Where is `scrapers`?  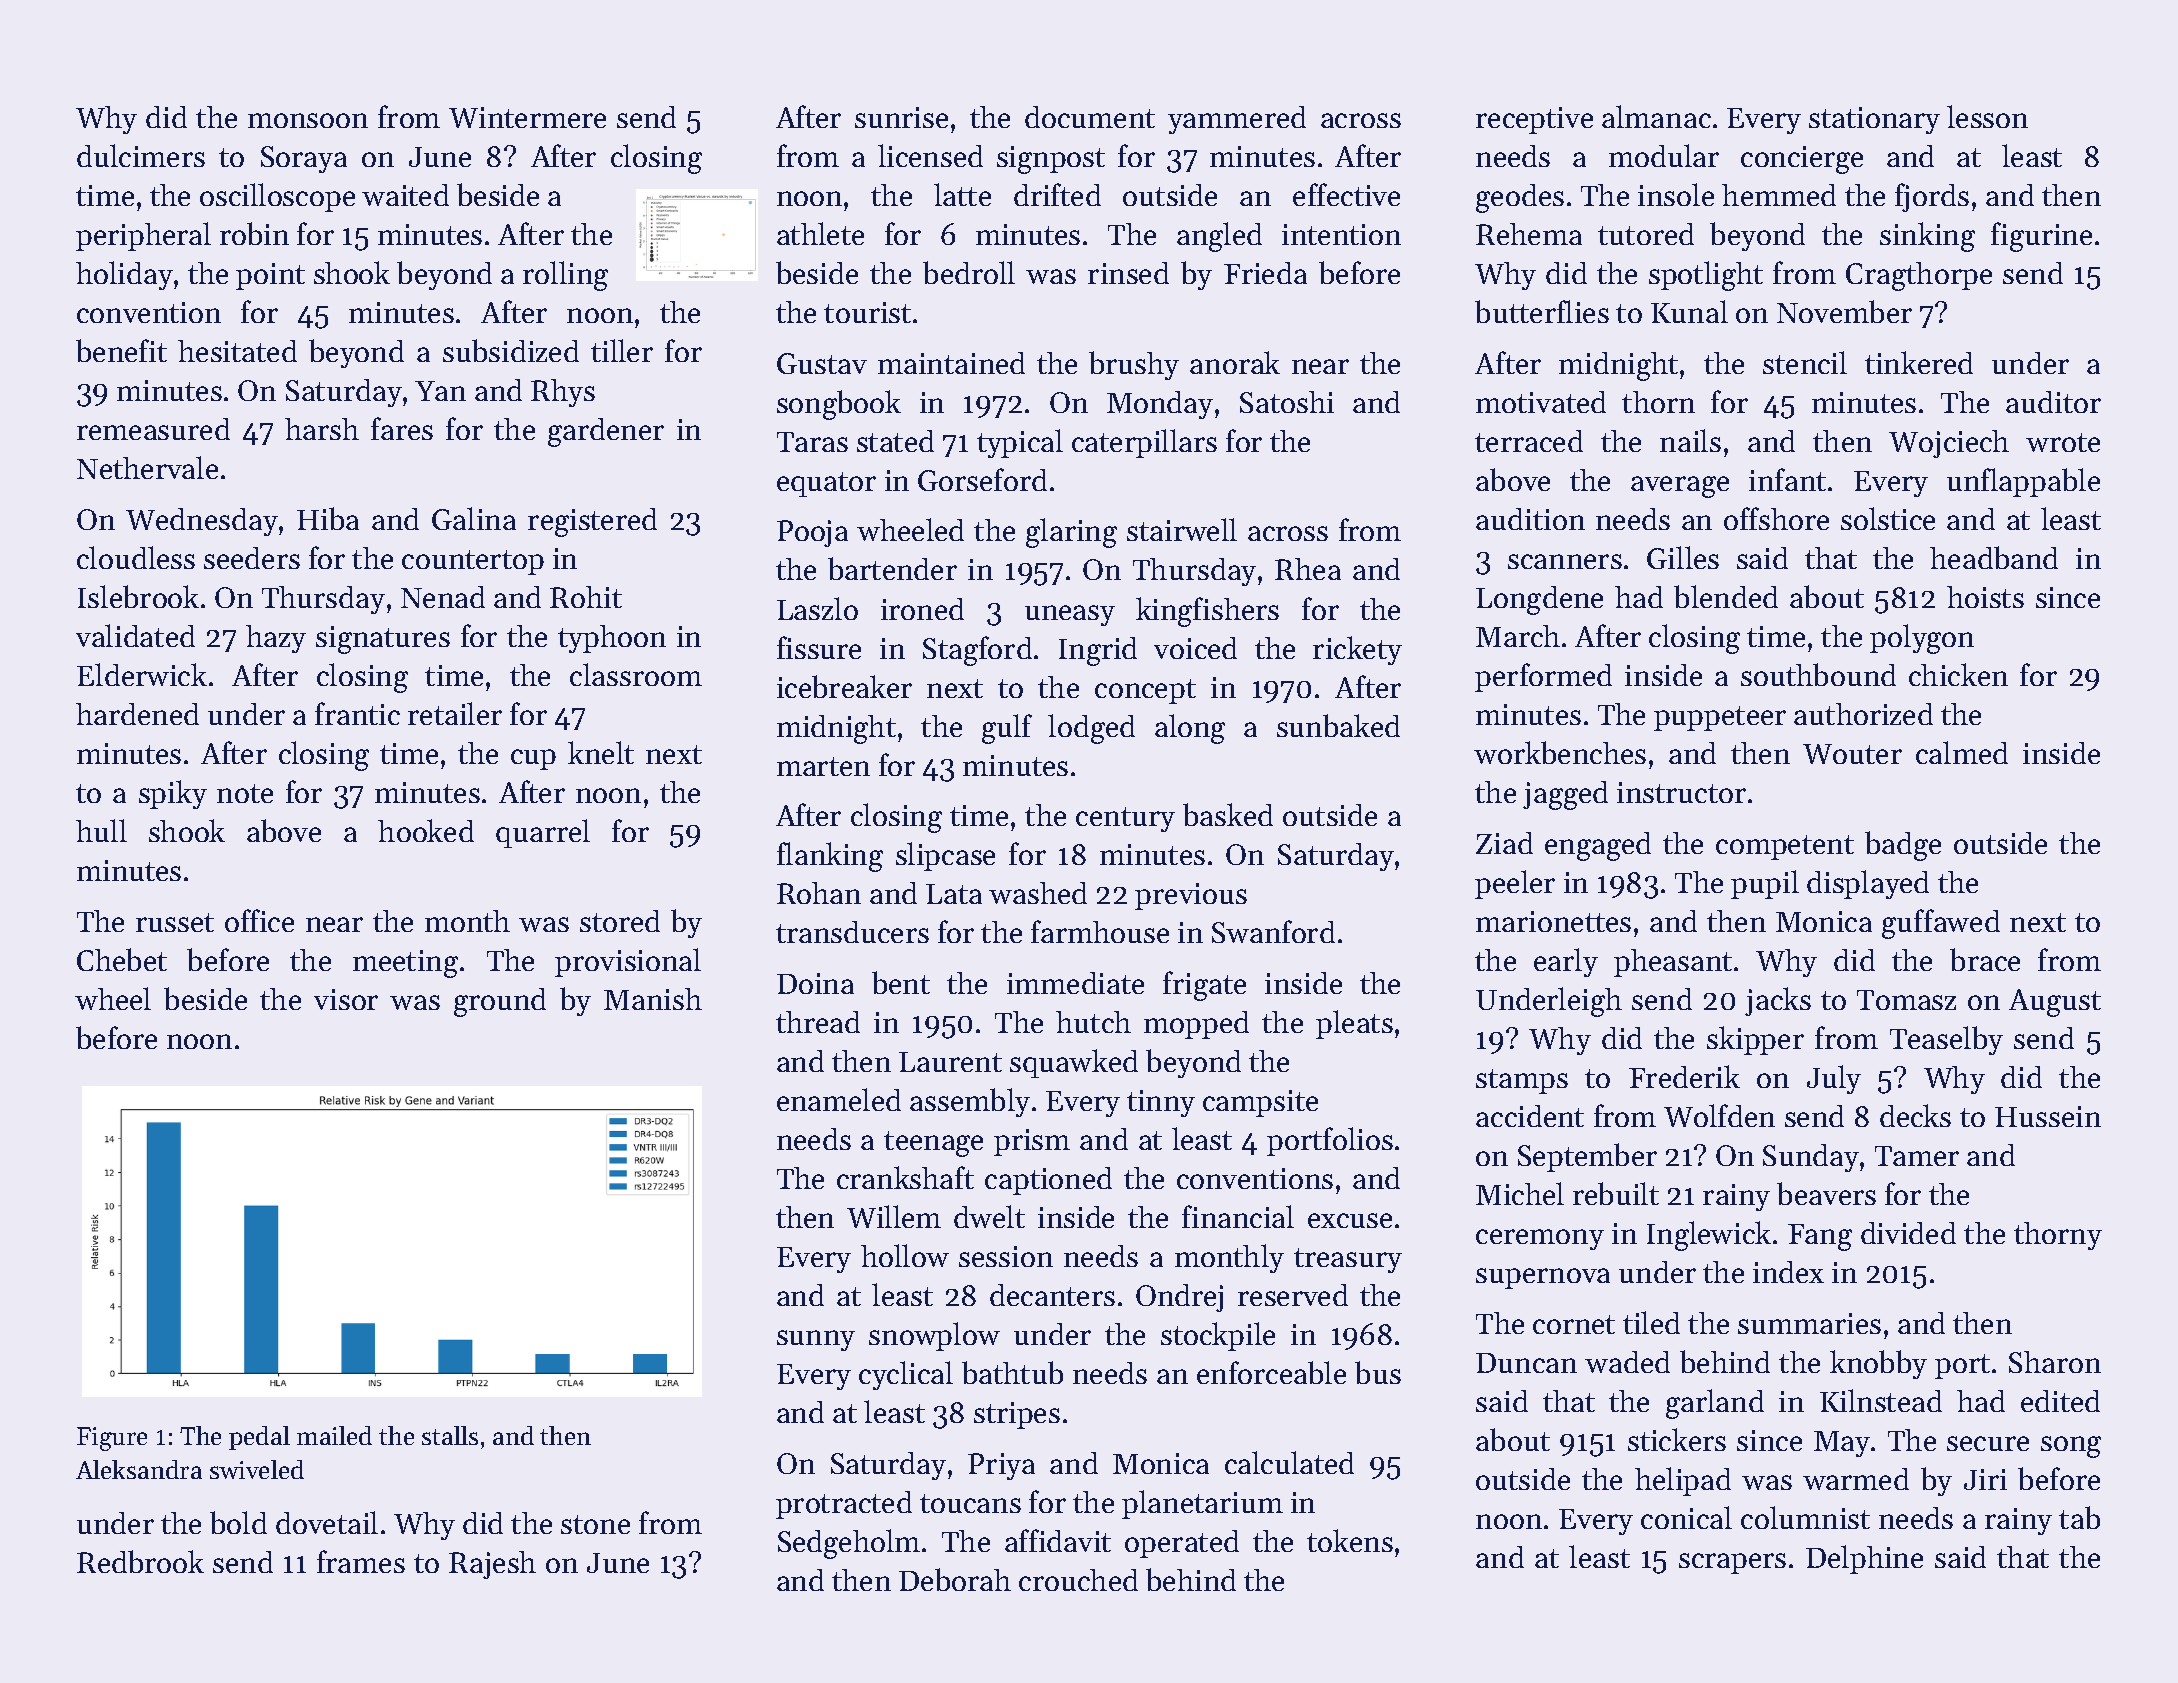
scrapers is located at coordinates (1732, 1563).
